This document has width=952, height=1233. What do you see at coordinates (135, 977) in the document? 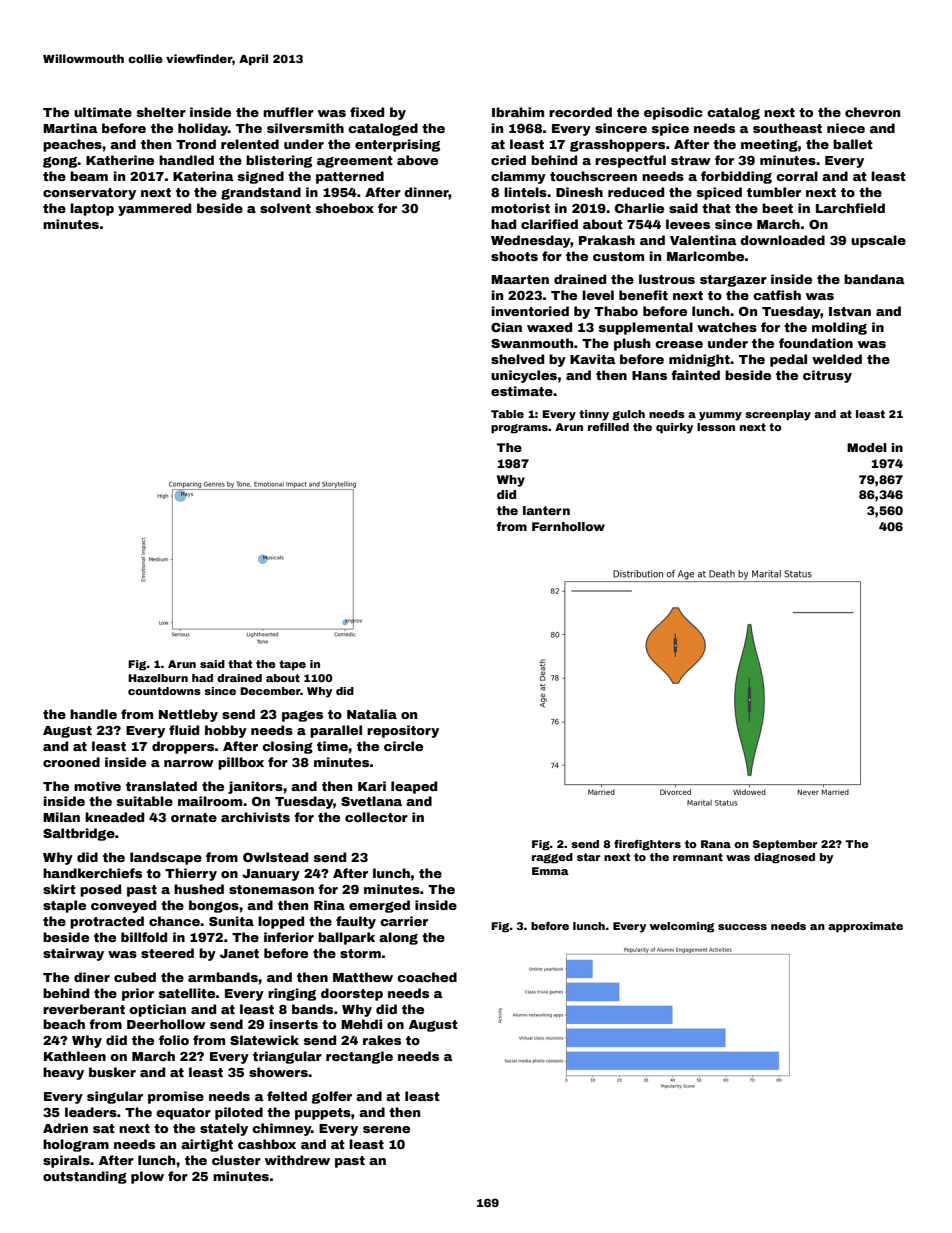
I see `cubed` at bounding box center [135, 977].
